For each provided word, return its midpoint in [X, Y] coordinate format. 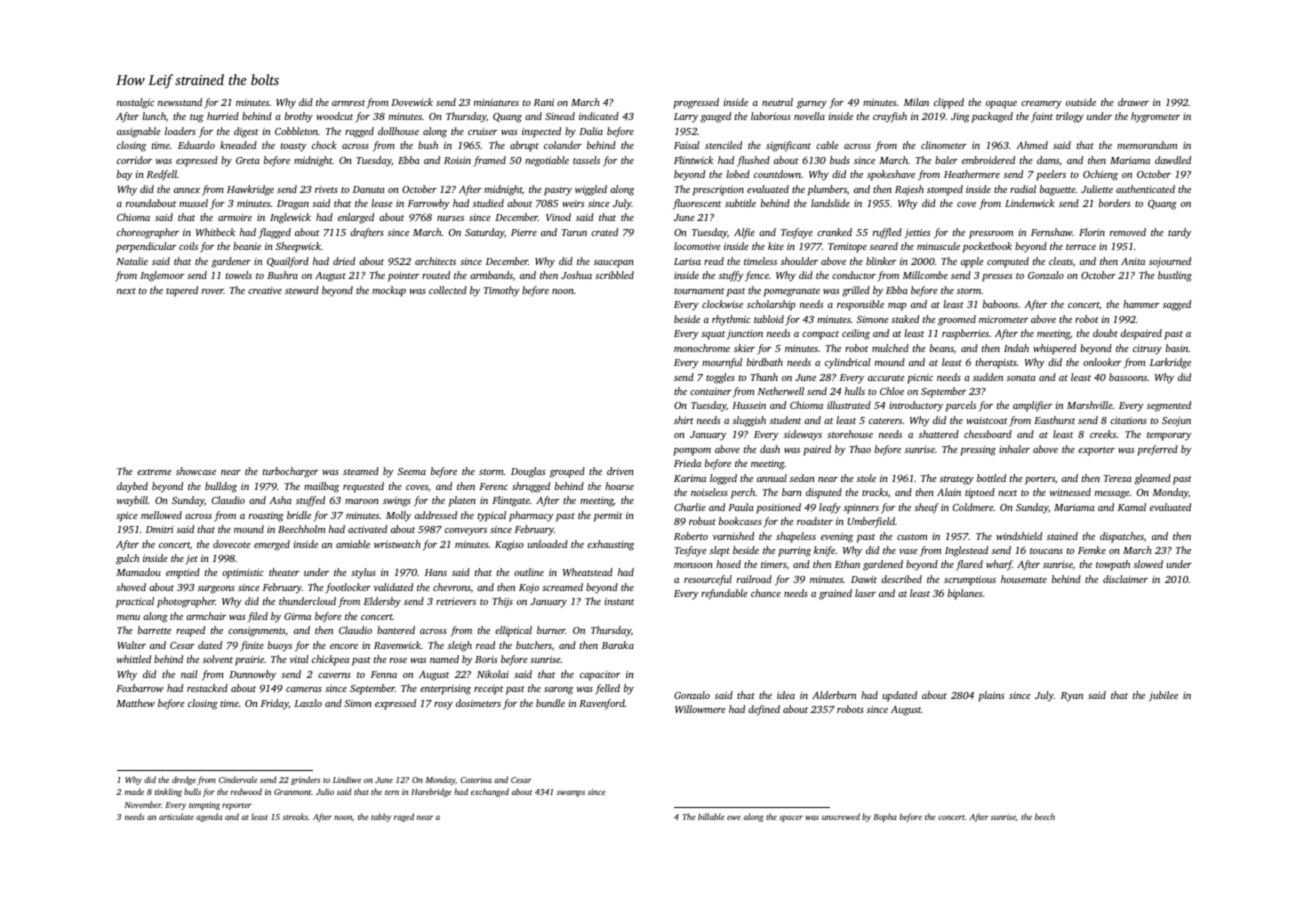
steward [302, 290]
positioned [778, 508]
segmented [1169, 406]
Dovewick [412, 102]
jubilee [1163, 696]
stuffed [310, 501]
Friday [275, 704]
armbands [491, 275]
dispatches [1122, 537]
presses [997, 278]
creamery [1041, 105]
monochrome [702, 348]
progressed [696, 103]
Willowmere [700, 709]
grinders [305, 780]
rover [213, 291]
